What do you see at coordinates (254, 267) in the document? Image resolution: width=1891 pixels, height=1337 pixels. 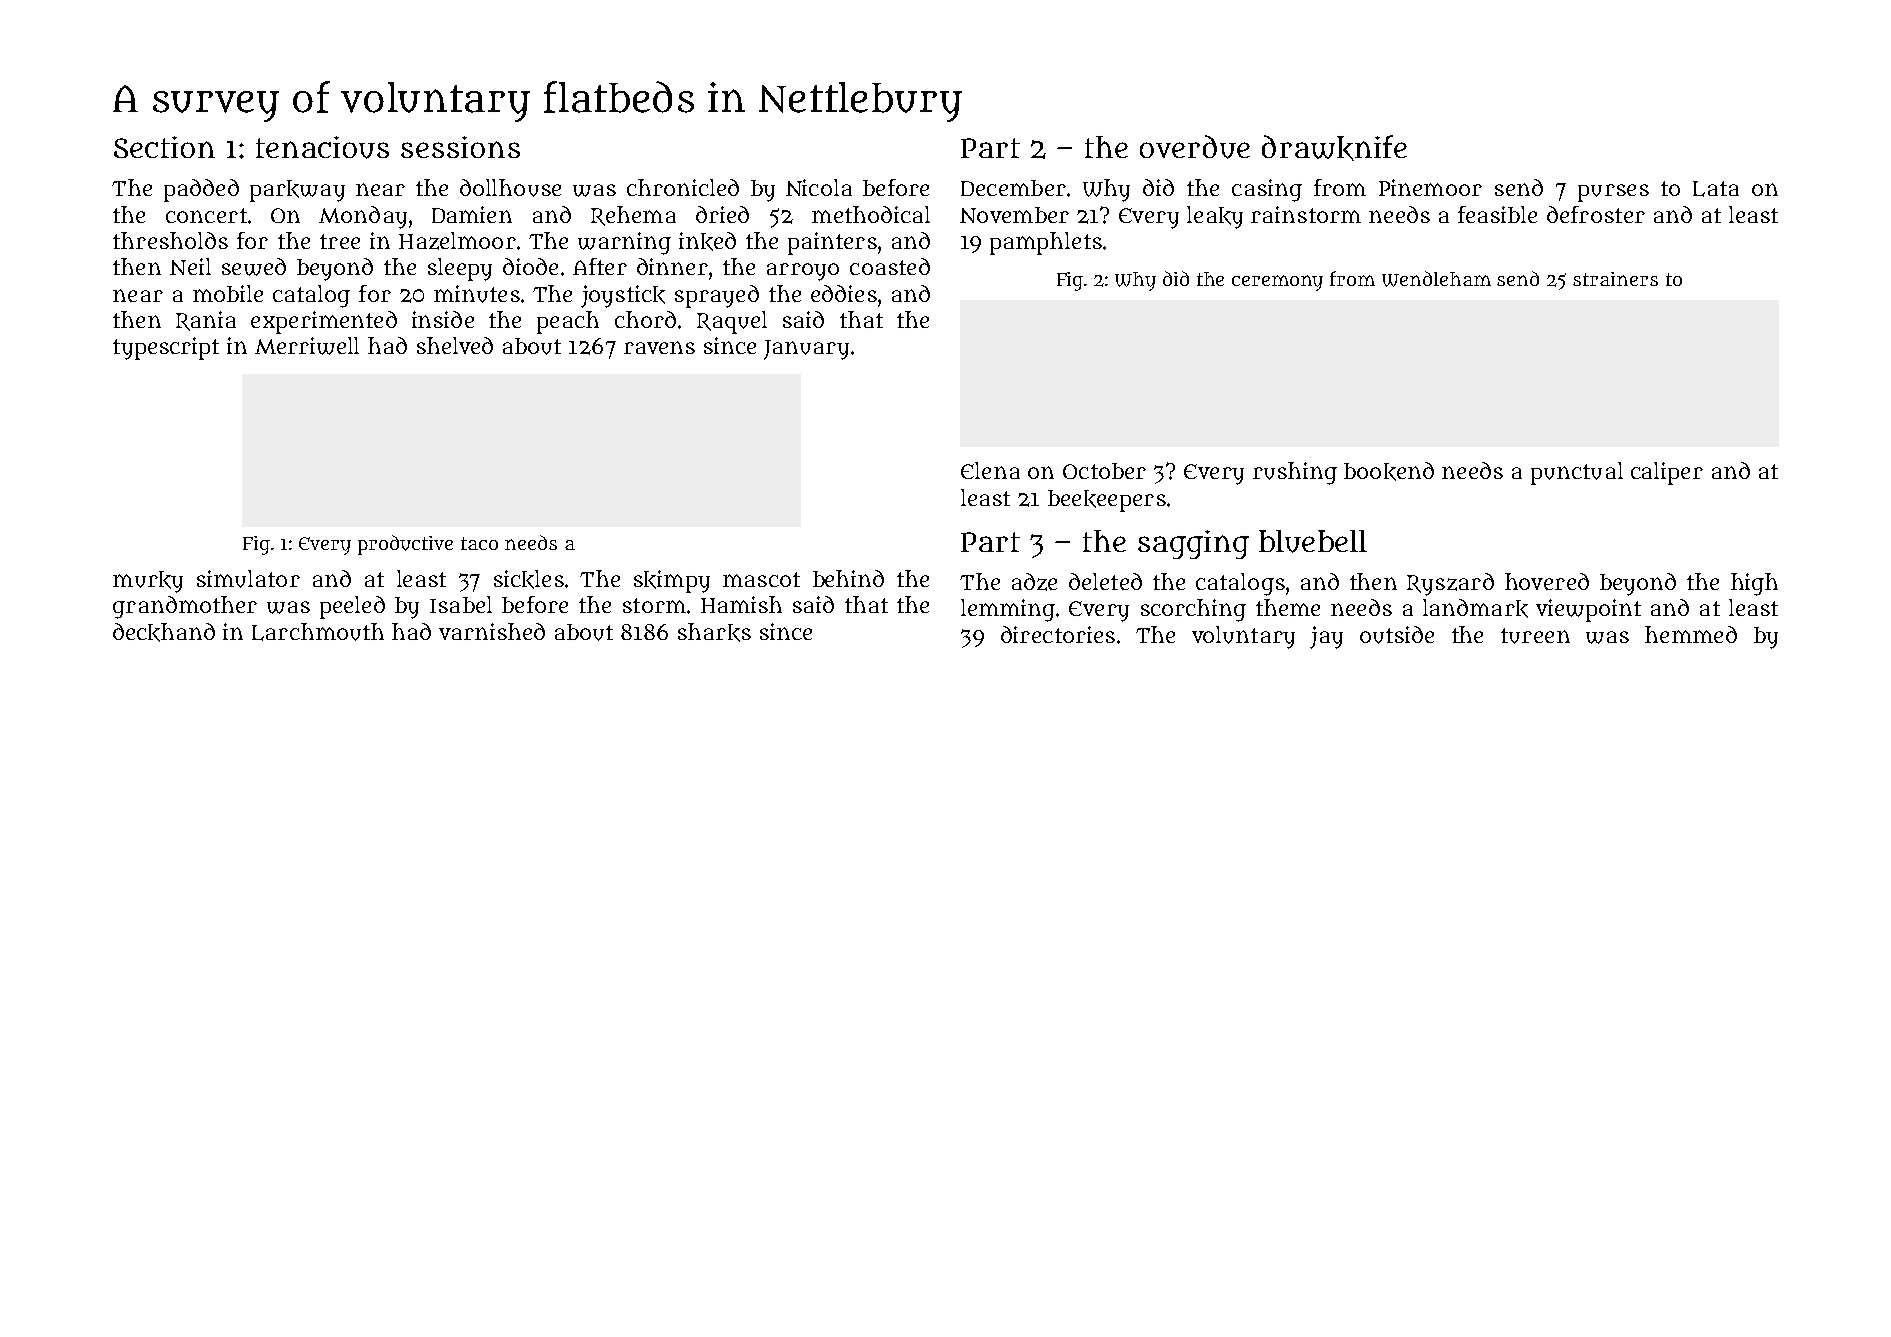 I see `sewed` at bounding box center [254, 267].
